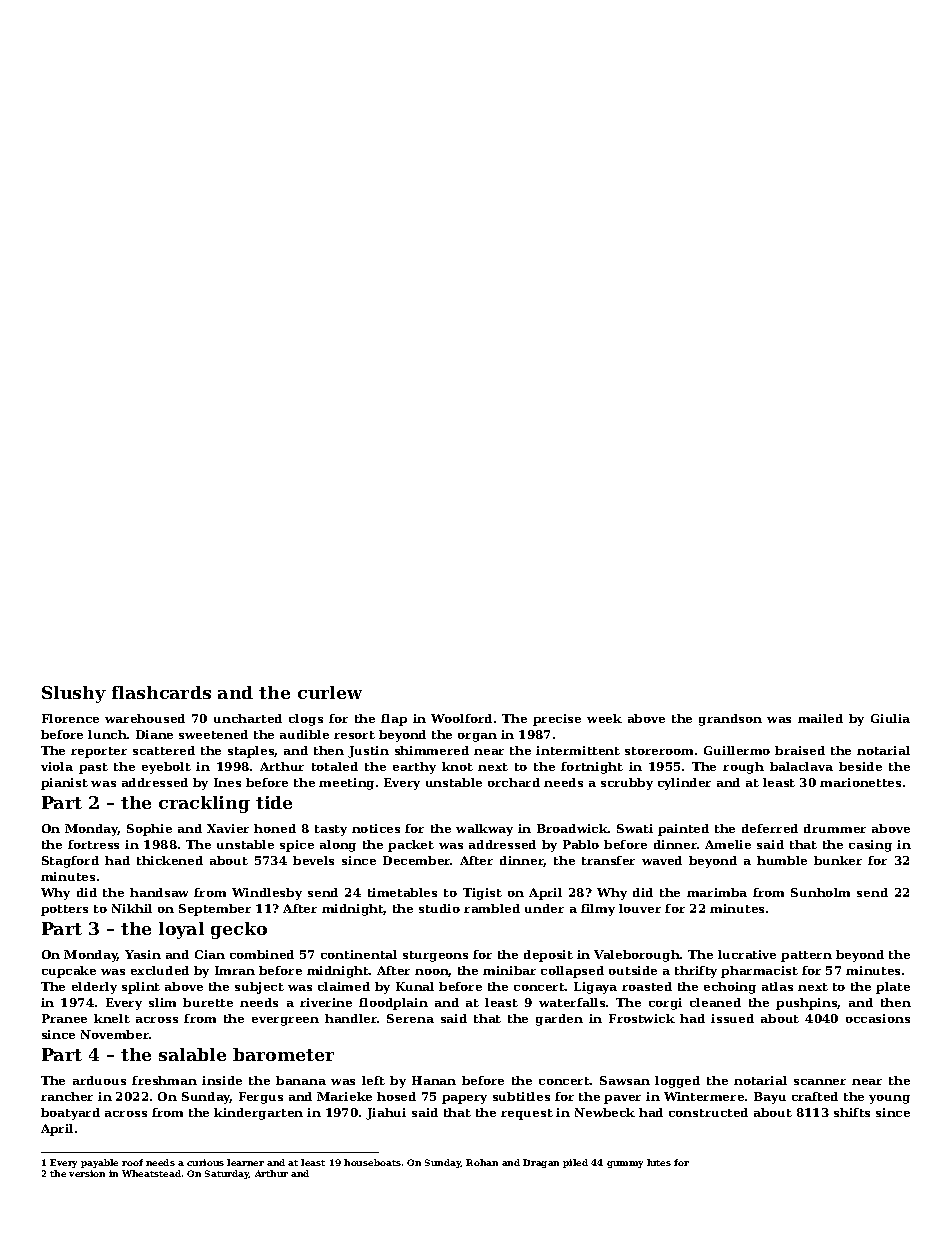 The height and width of the screenshot is (1233, 952). What do you see at coordinates (598, 910) in the screenshot?
I see `filmy` at bounding box center [598, 910].
